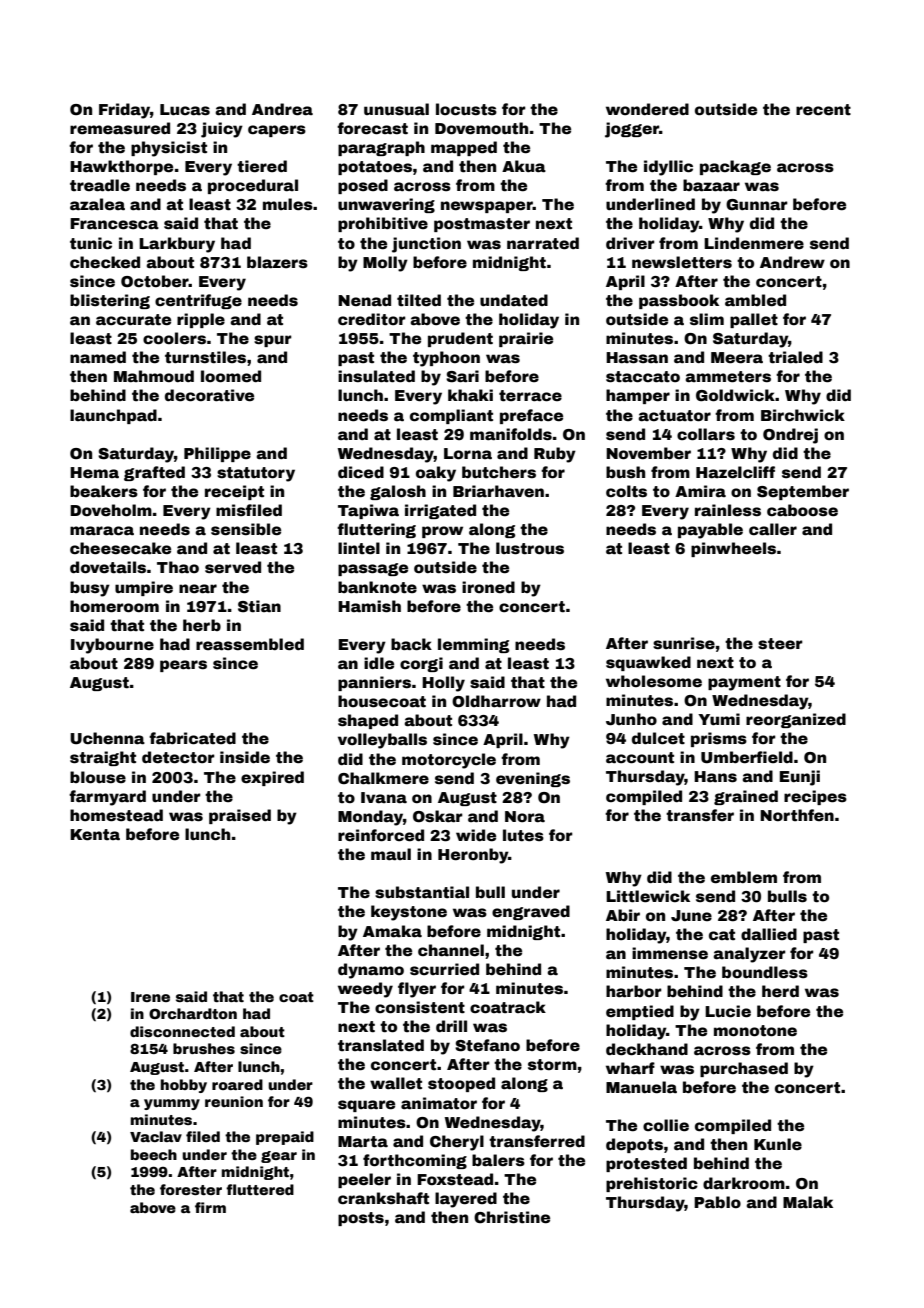 The width and height of the screenshot is (924, 1308). I want to click on Andrew, so click(792, 262).
